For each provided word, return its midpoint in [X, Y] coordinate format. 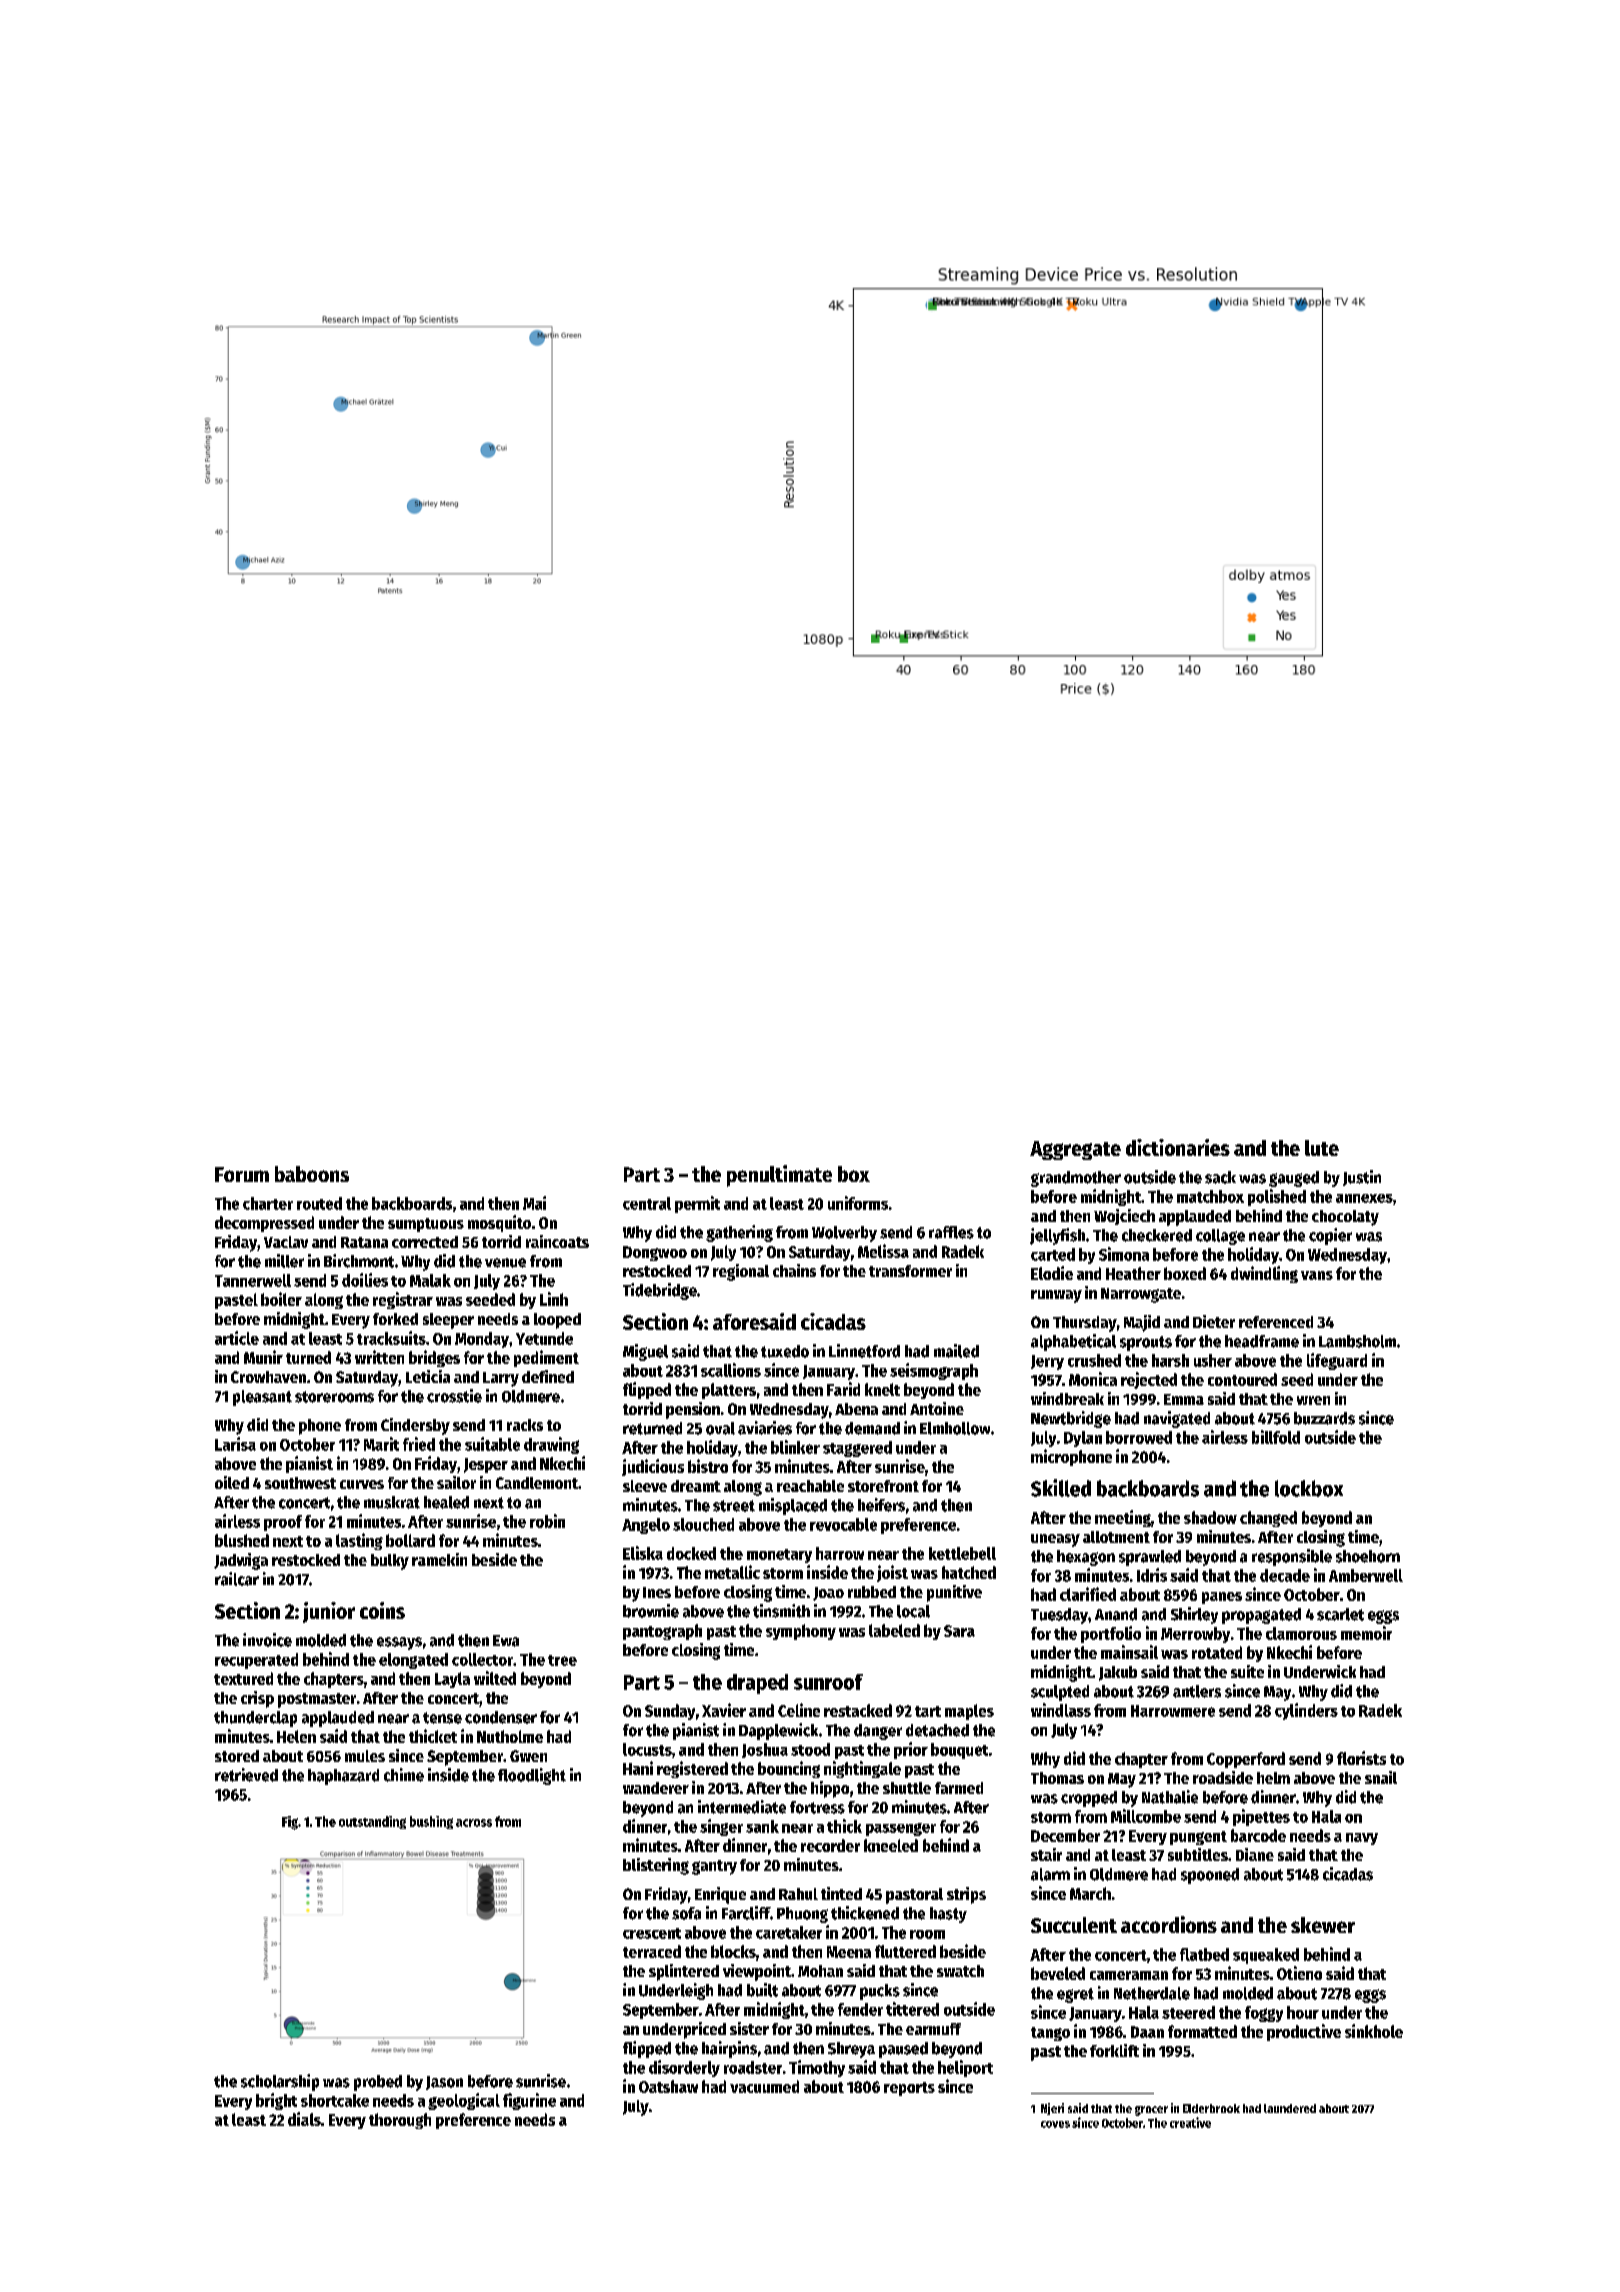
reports [909, 2089]
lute [1322, 1148]
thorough [400, 2121]
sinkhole [1374, 2031]
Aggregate [1075, 1150]
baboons [312, 1174]
